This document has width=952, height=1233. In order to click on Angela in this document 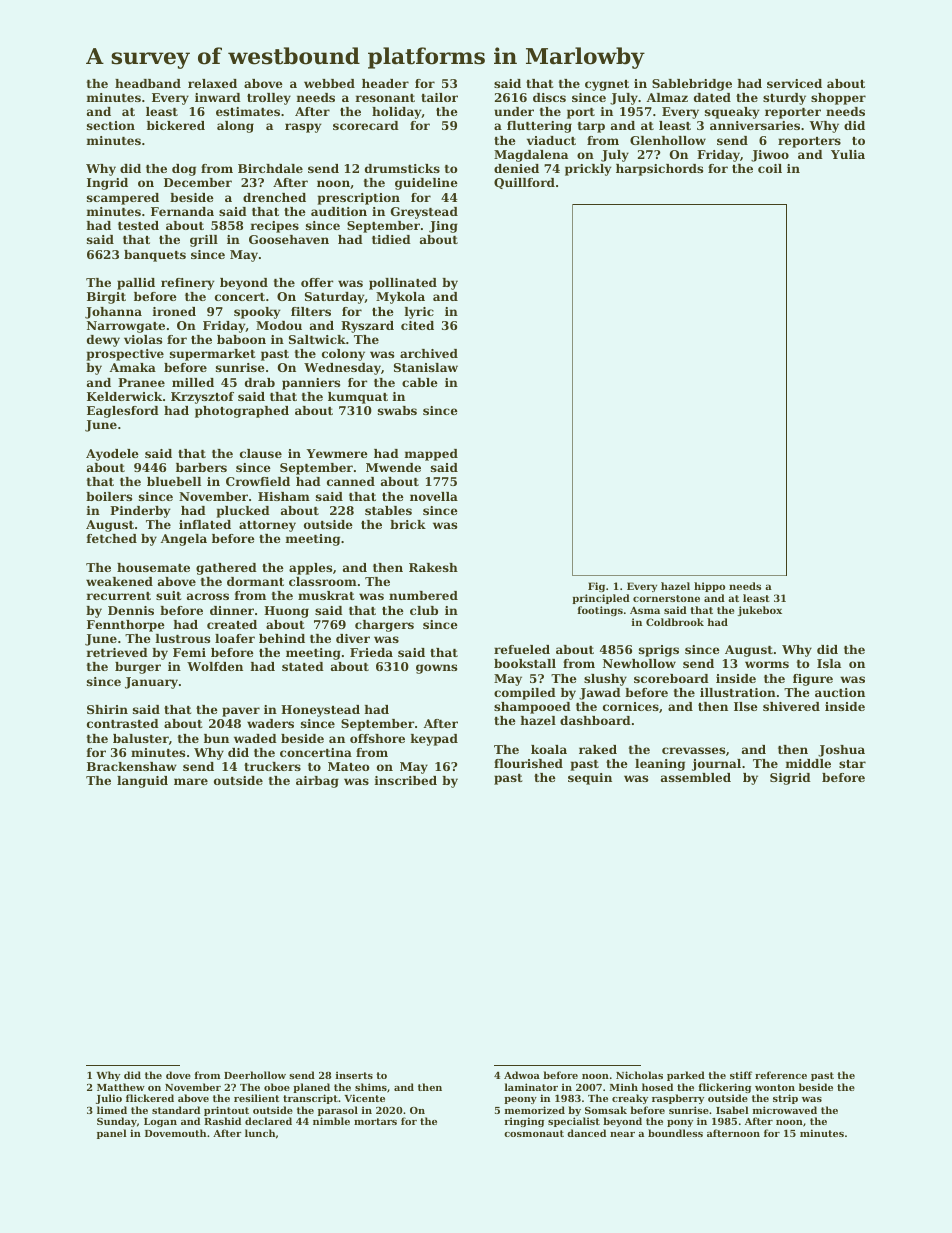, I will do `click(184, 540)`.
